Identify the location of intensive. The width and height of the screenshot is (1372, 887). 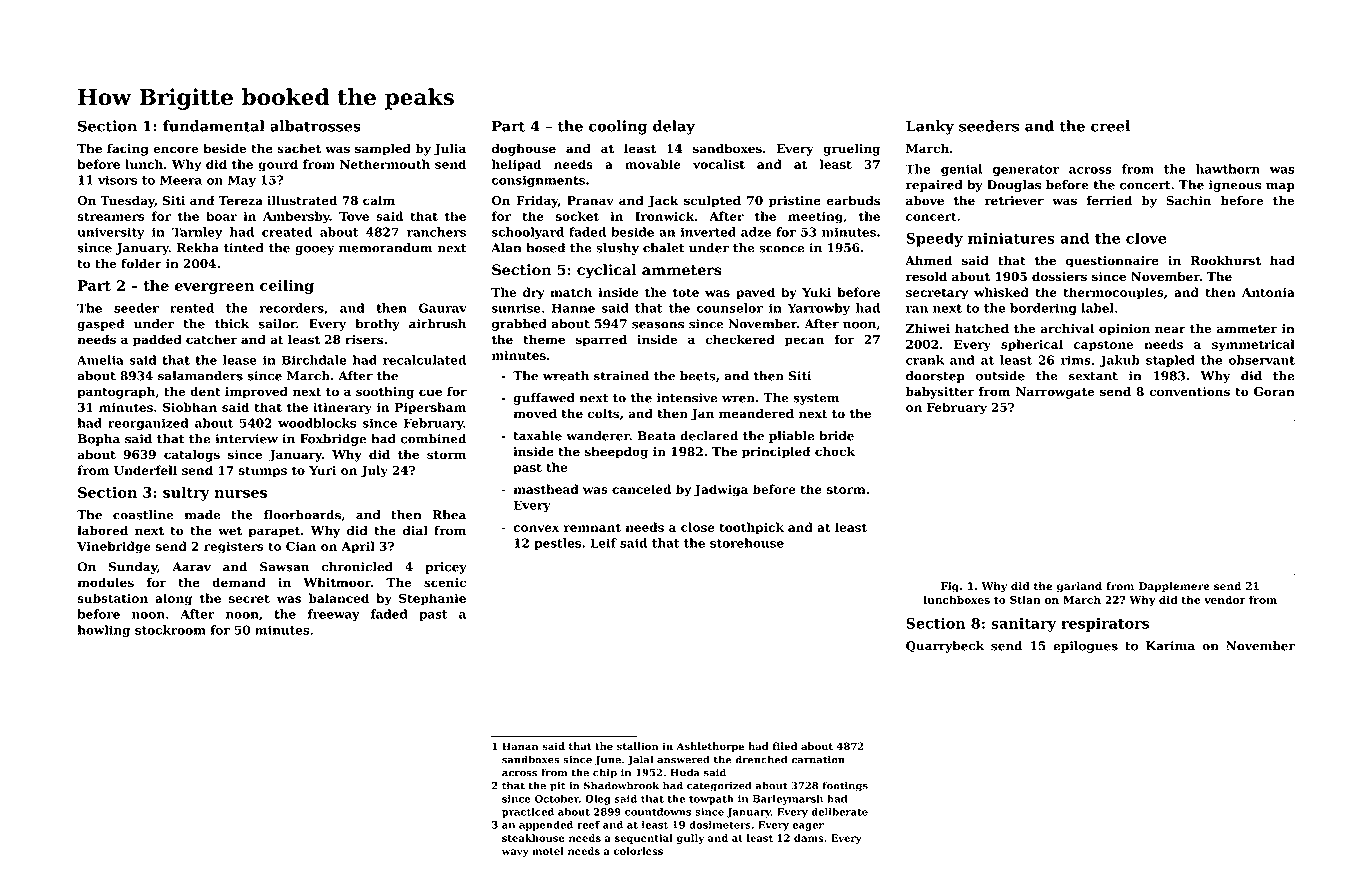
(687, 398).
